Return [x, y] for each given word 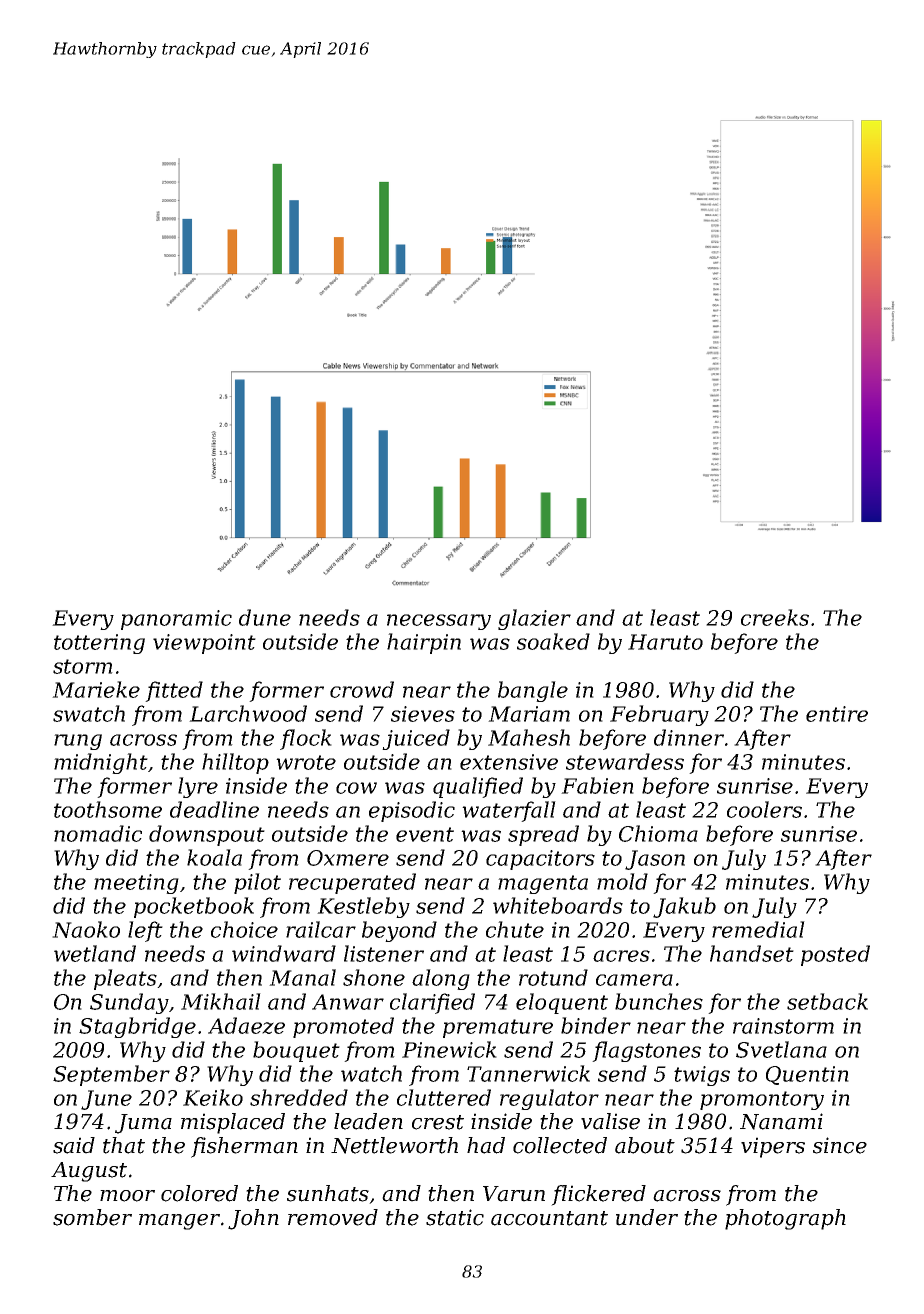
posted [835, 955]
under [647, 1217]
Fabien [597, 785]
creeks [775, 617]
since [840, 1145]
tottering [99, 644]
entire [837, 714]
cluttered [444, 1097]
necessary [439, 622]
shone [374, 977]
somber [92, 1217]
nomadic [98, 833]
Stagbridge [137, 1027]
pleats [125, 979]
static [455, 1217]
